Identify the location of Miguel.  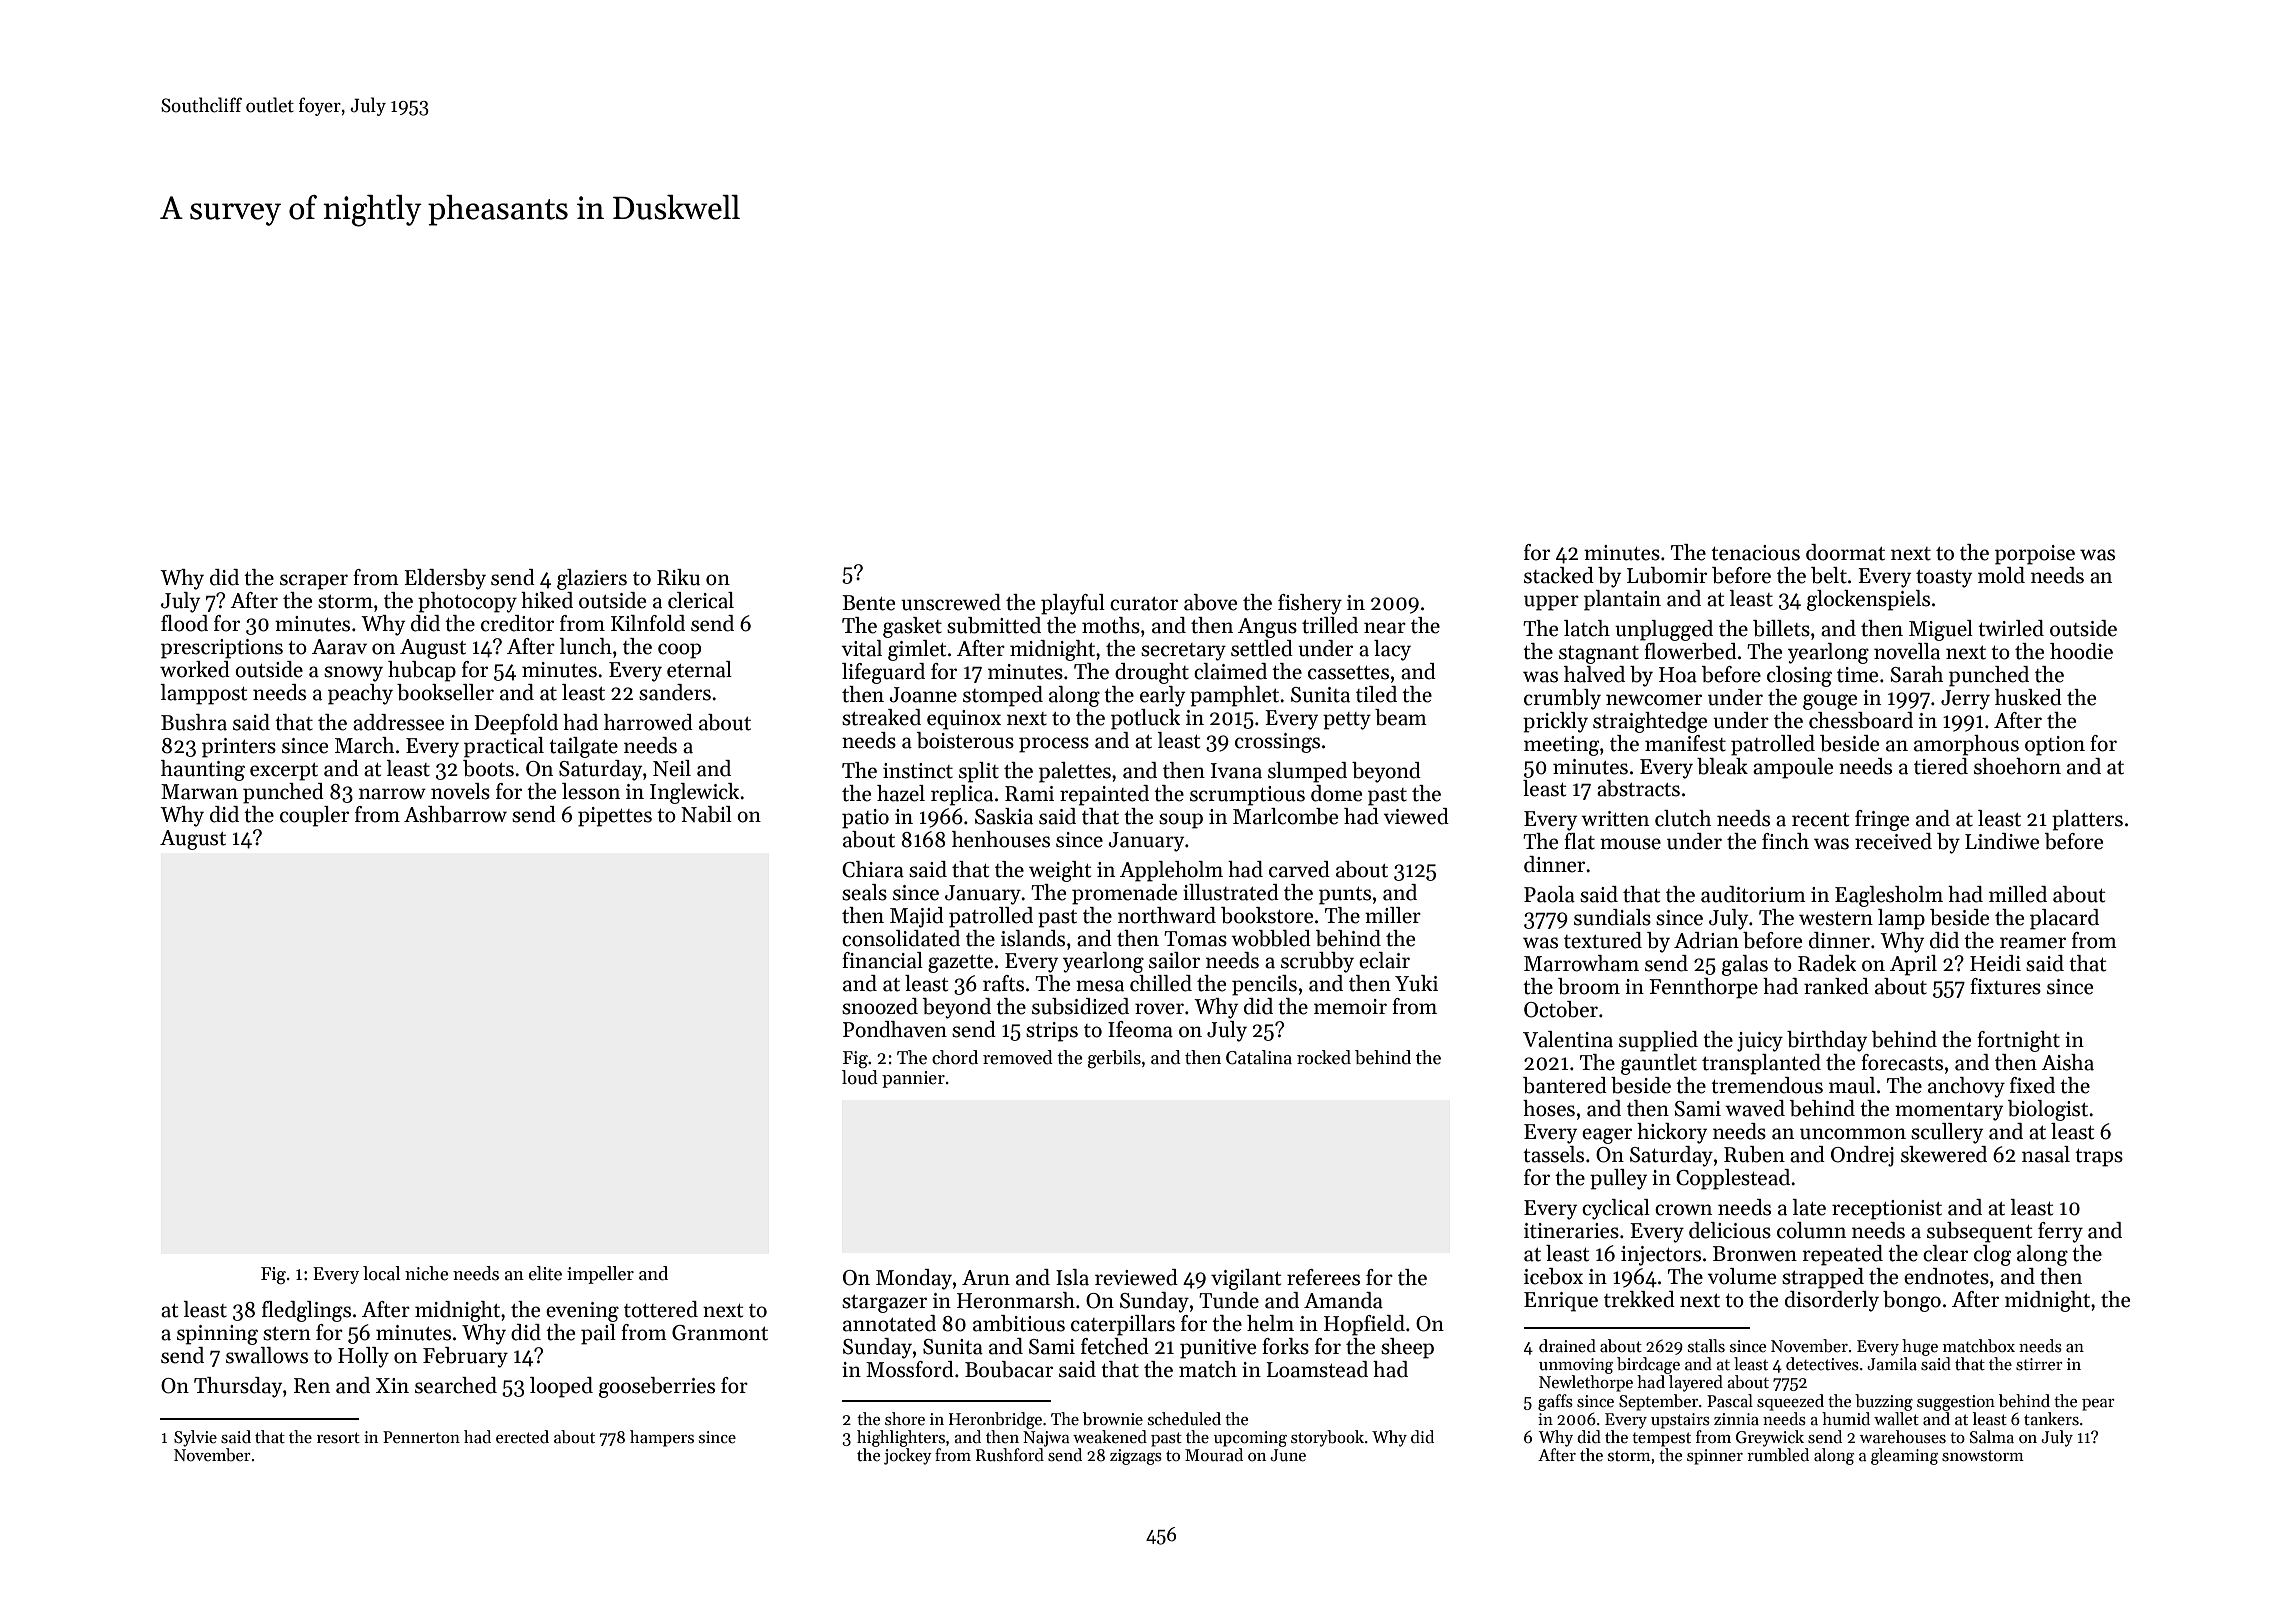
(1941, 630).
